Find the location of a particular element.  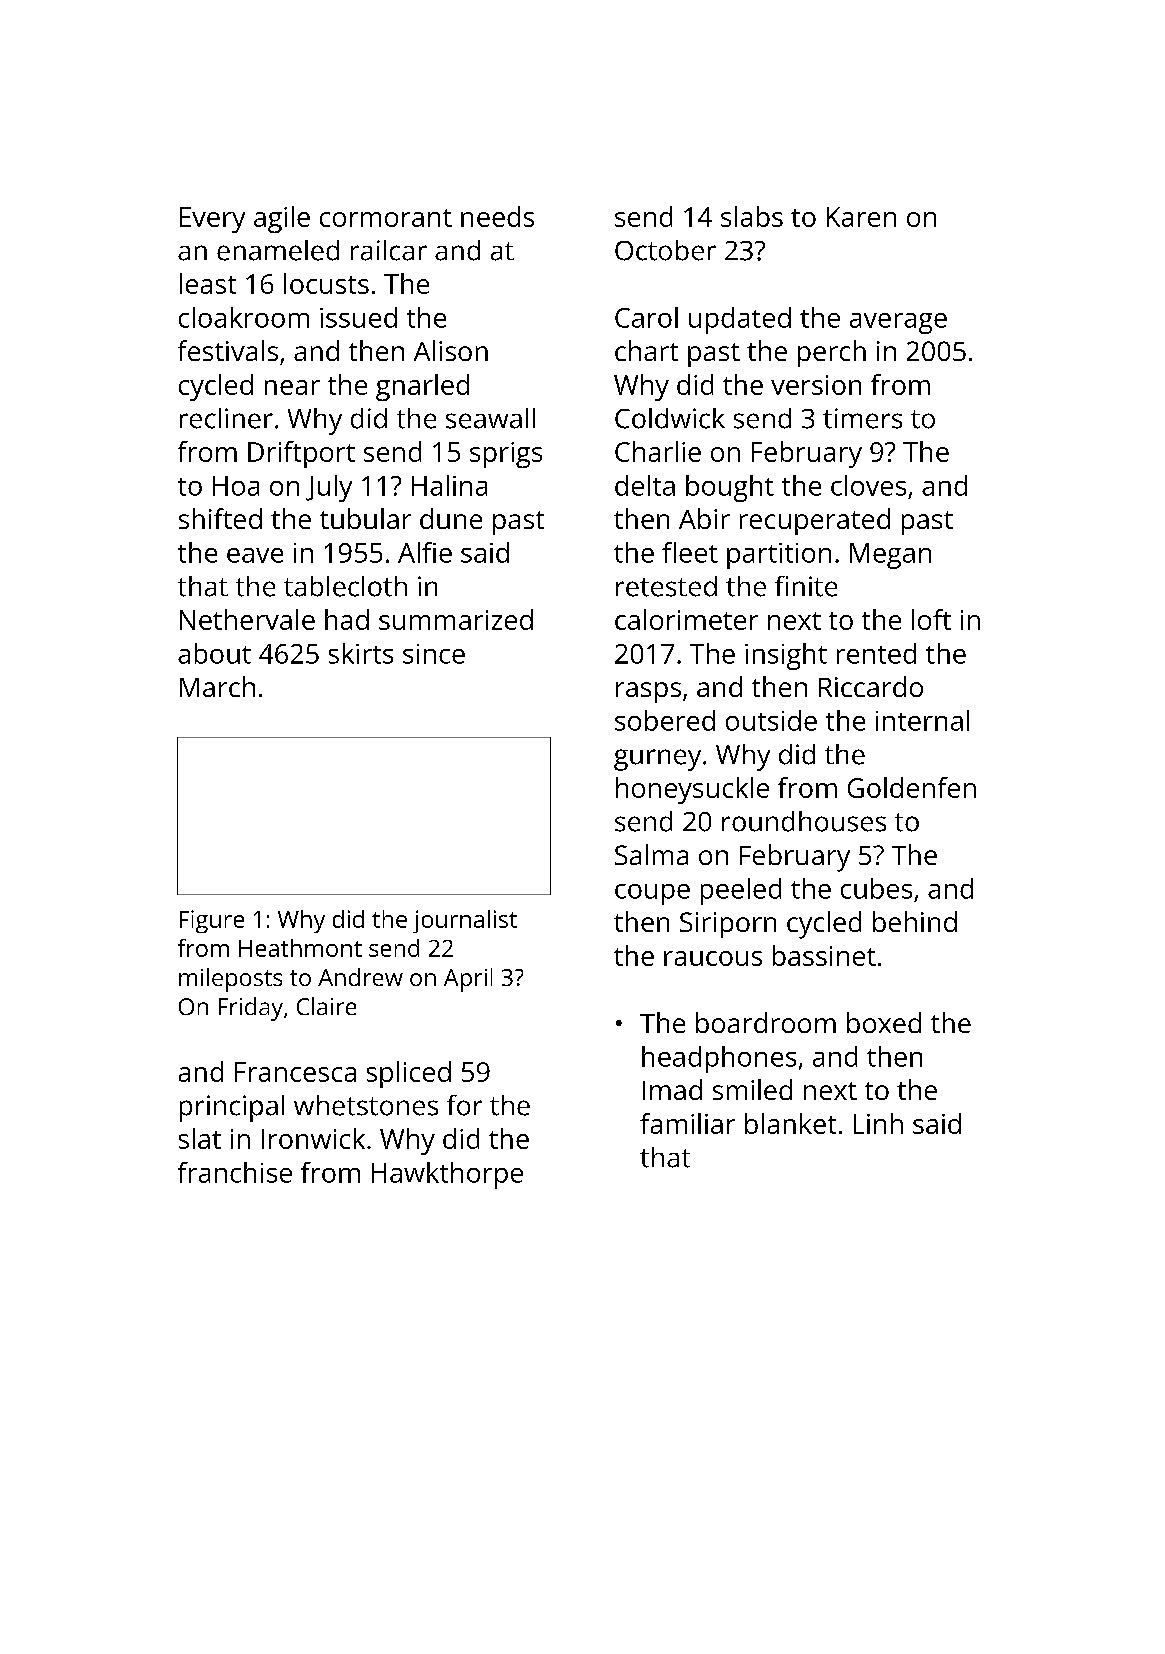

needs is located at coordinates (497, 216).
